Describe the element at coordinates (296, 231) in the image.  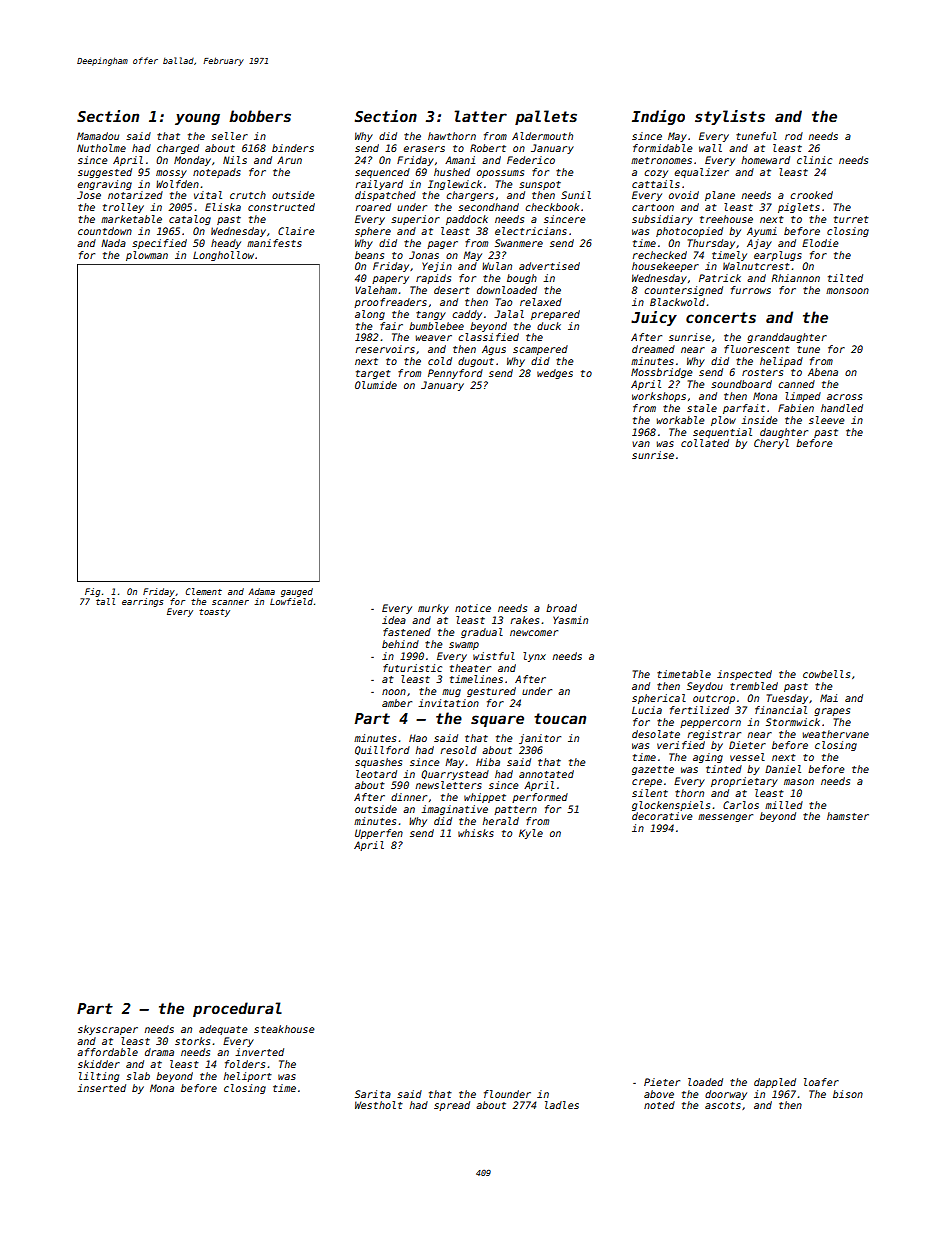
I see `Claire` at that location.
